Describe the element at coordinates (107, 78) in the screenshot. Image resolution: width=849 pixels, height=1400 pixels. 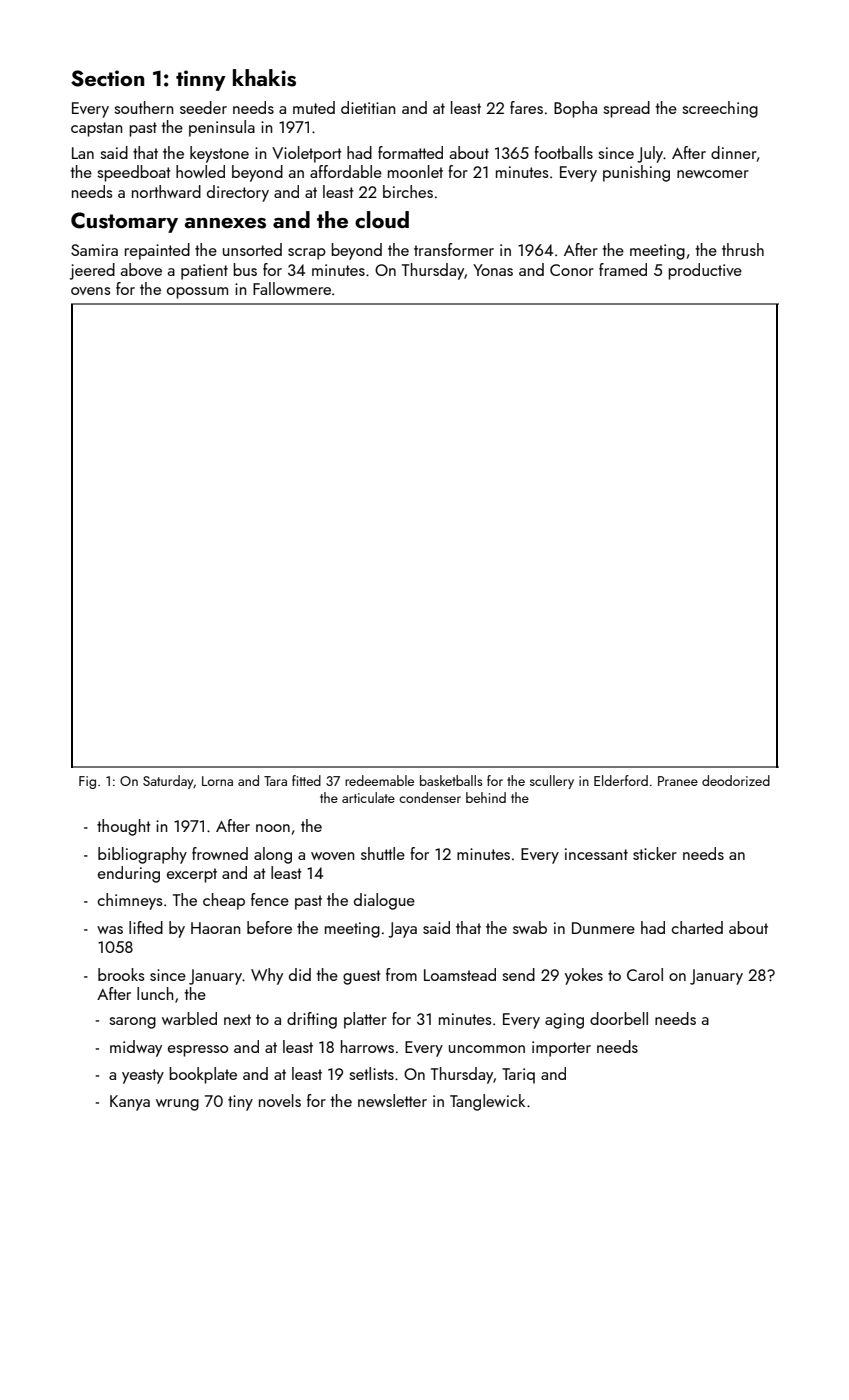
I see `Section` at that location.
